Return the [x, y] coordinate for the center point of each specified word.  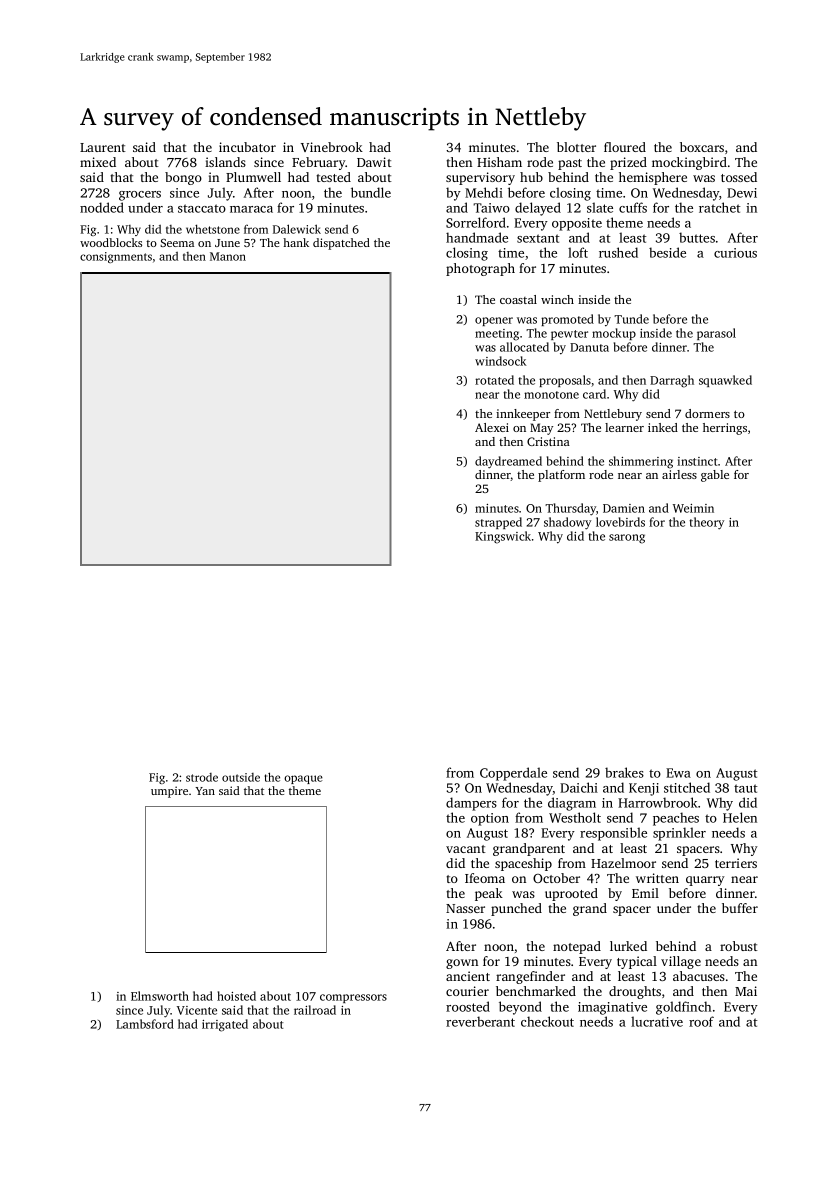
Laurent [103, 147]
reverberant [480, 1021]
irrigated [225, 1025]
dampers [471, 804]
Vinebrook [332, 147]
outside [241, 777]
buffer [740, 908]
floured [625, 147]
